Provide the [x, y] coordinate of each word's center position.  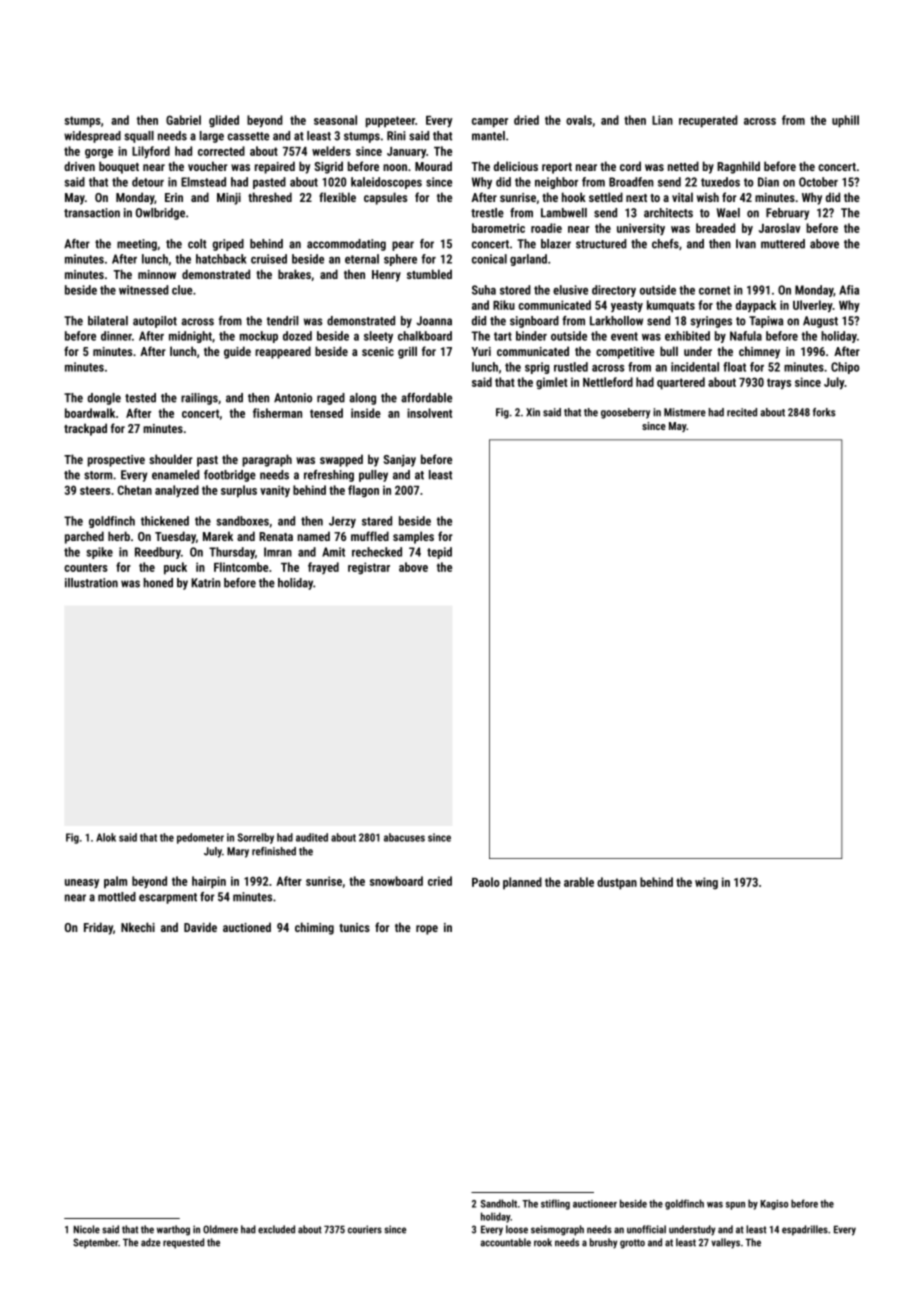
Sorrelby [255, 838]
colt [197, 244]
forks [824, 412]
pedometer [200, 838]
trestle [487, 213]
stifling [555, 1204]
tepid [439, 553]
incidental [695, 367]
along [362, 399]
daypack [756, 306]
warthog [173, 1230]
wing [706, 883]
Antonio [293, 398]
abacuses [404, 837]
